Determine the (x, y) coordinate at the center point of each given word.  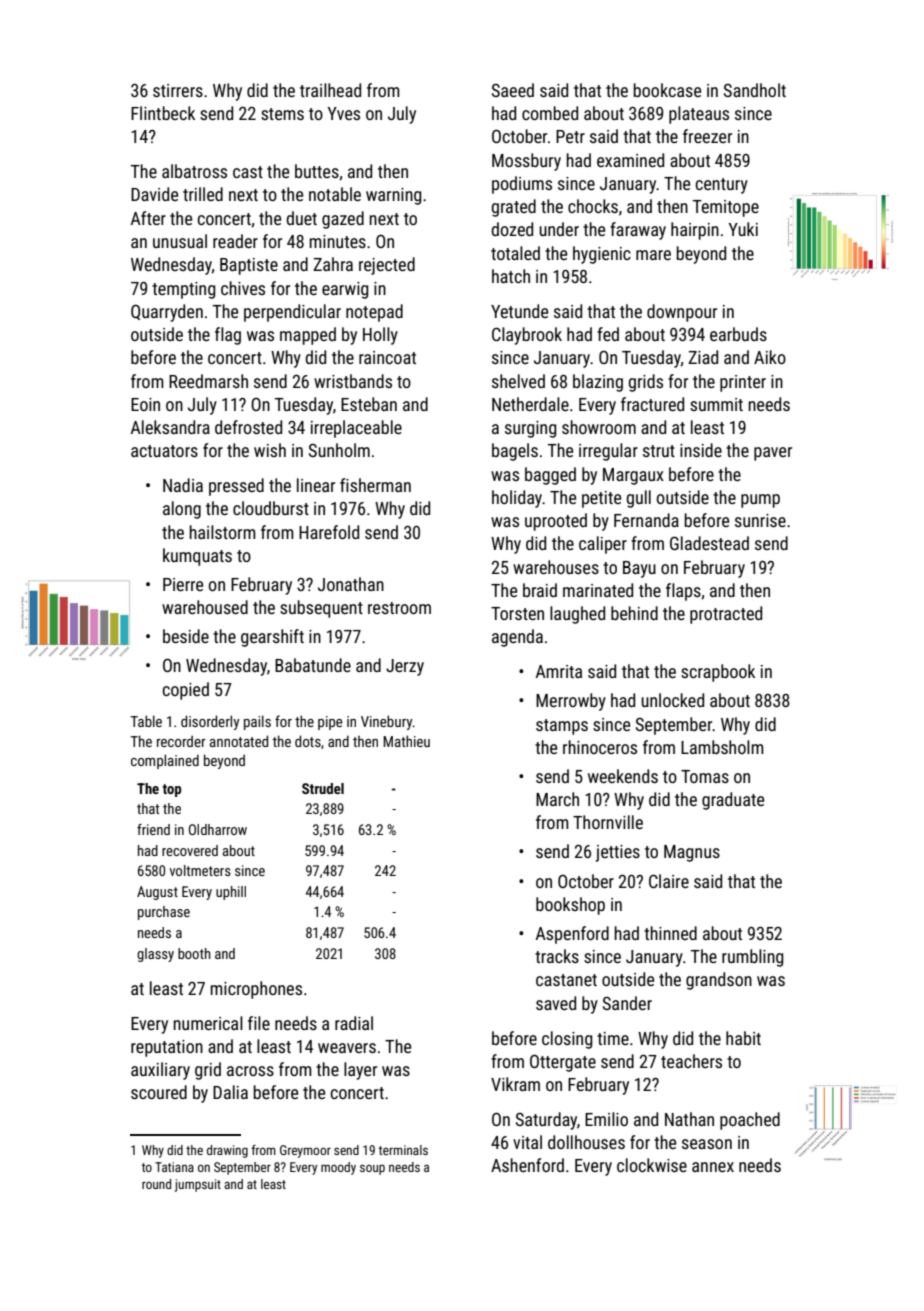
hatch (511, 276)
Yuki (743, 229)
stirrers (178, 90)
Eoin (145, 404)
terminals (403, 1150)
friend (153, 829)
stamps (562, 727)
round (156, 1184)
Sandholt (755, 90)
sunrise (760, 520)
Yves (343, 113)
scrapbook (718, 673)
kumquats (197, 557)
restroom (399, 608)
